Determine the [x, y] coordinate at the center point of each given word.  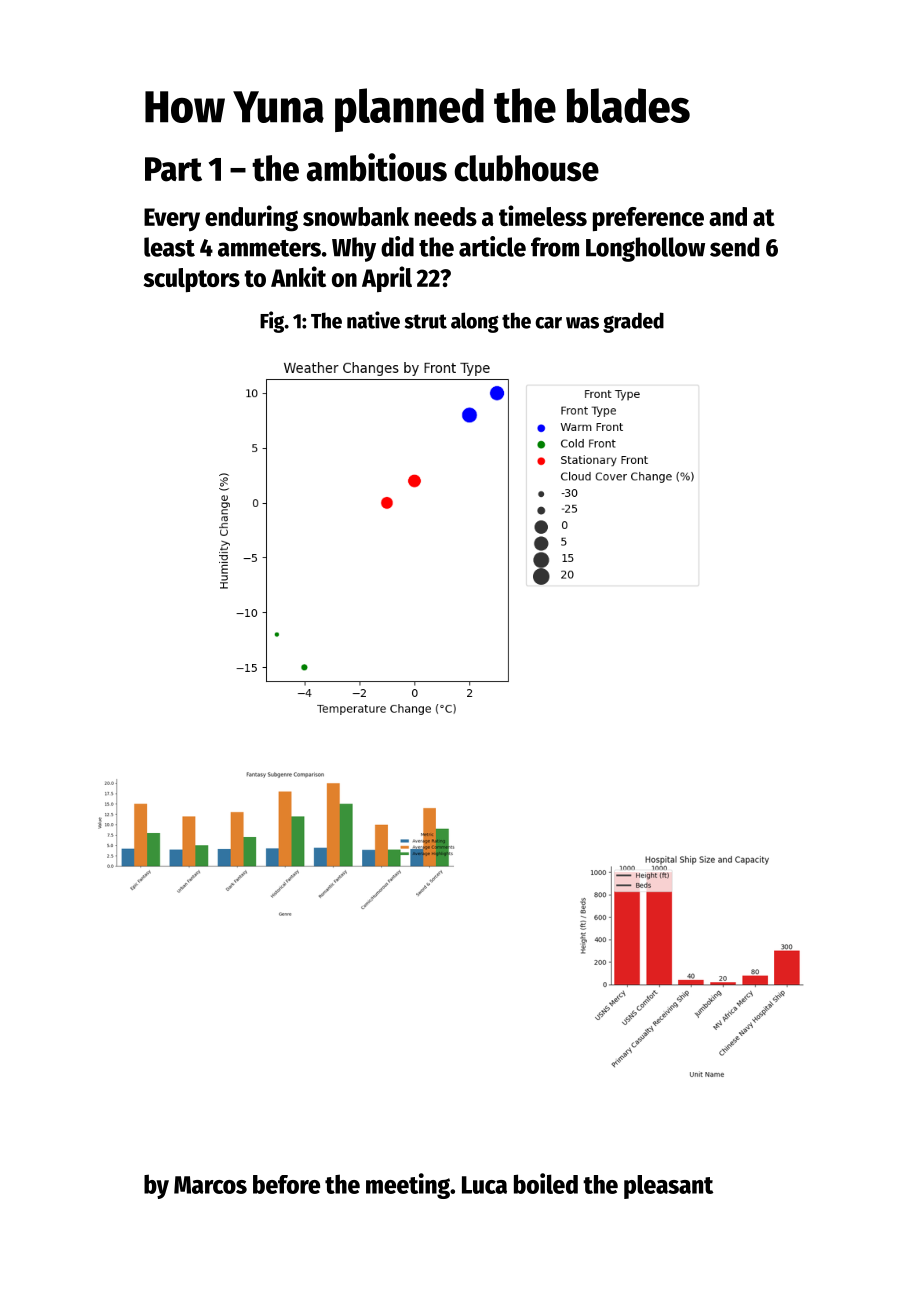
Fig [272, 322]
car [548, 323]
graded [633, 322]
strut [426, 321]
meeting [408, 1186]
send [734, 247]
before [286, 1184]
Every [172, 219]
